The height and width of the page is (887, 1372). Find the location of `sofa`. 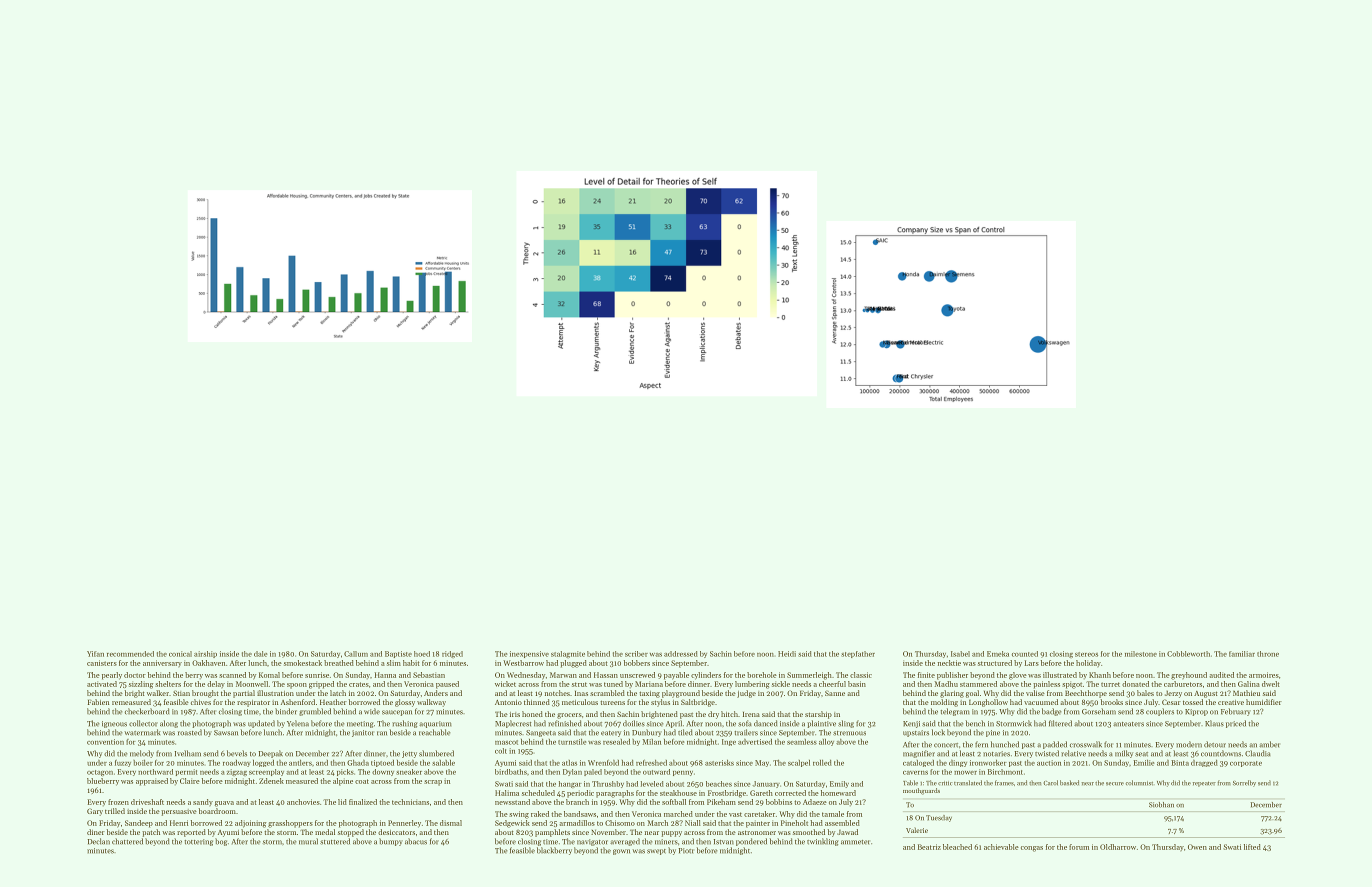

sofa is located at coordinates (745, 723).
